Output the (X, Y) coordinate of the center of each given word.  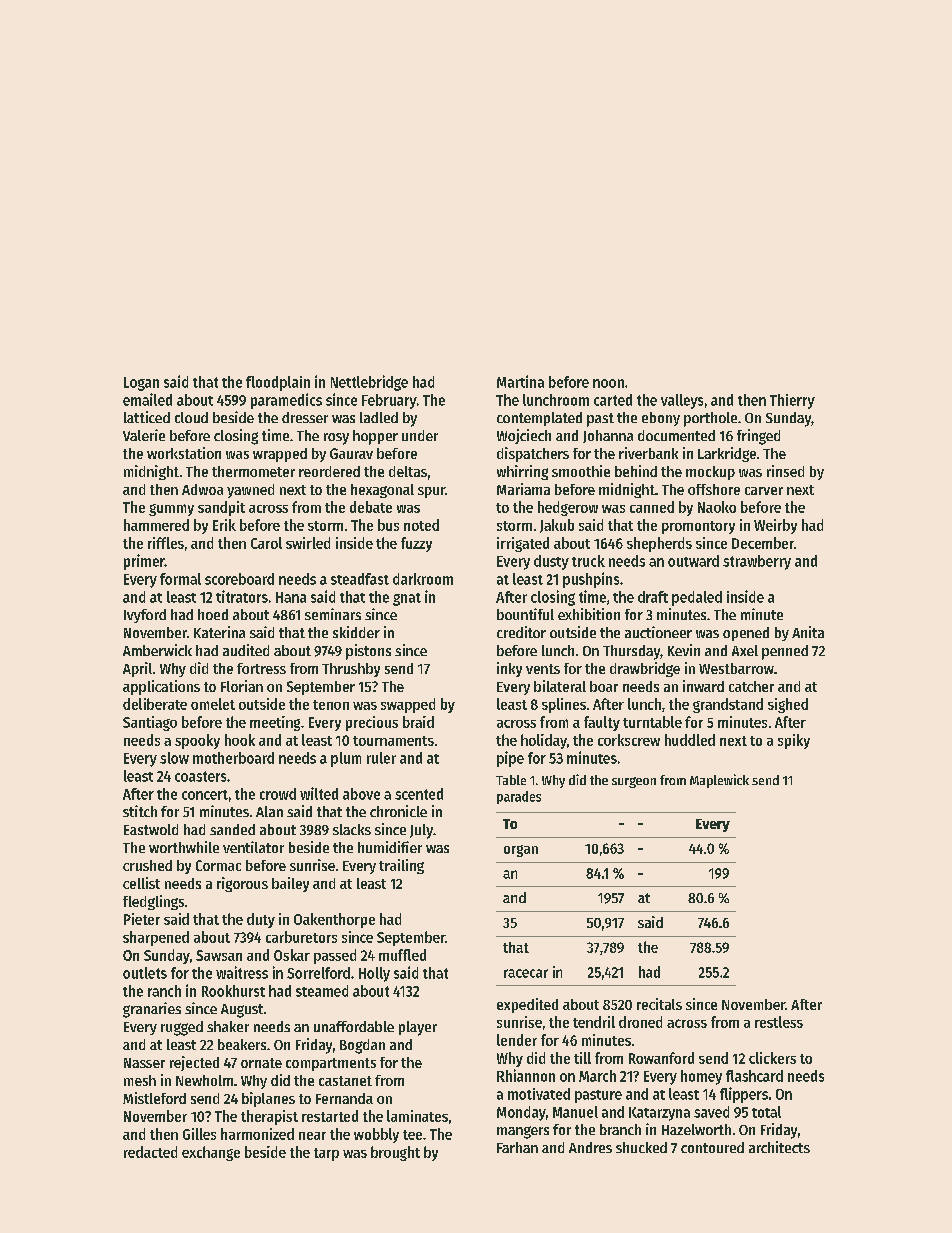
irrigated (523, 544)
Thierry (792, 401)
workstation (184, 453)
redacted (150, 1152)
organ (521, 851)
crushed (147, 865)
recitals (659, 1004)
